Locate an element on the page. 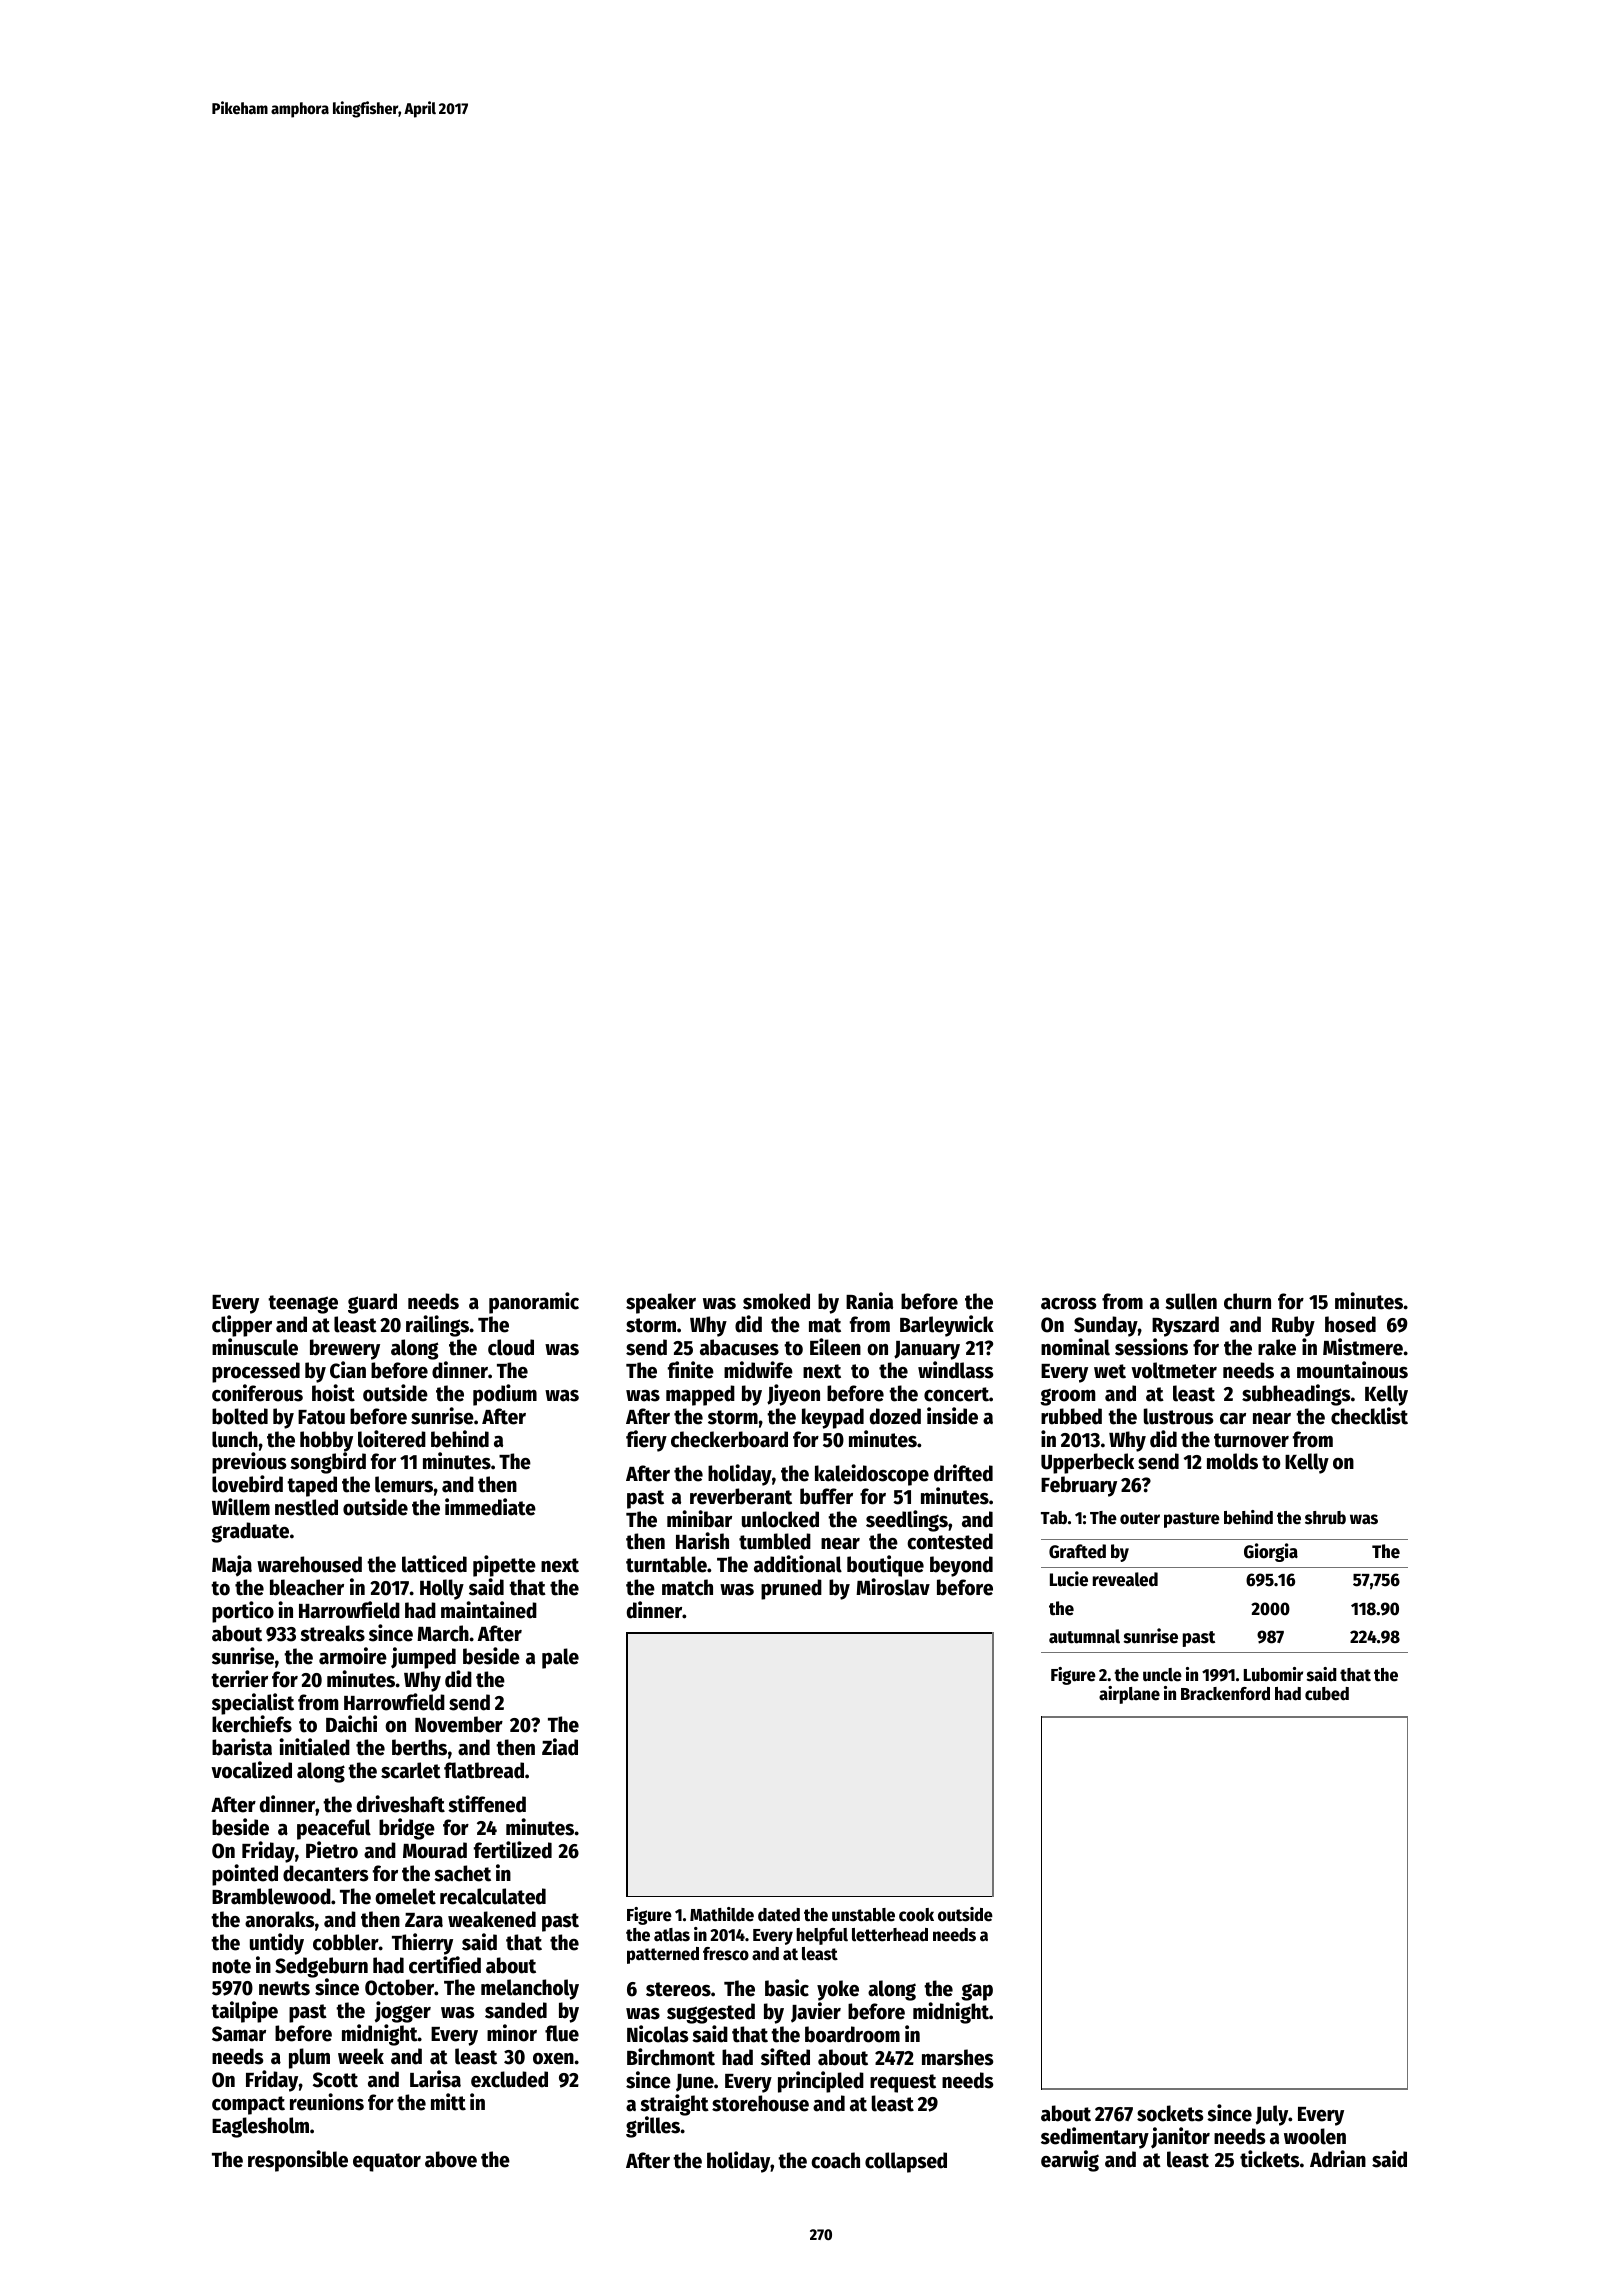 Image resolution: width=1620 pixels, height=2292 pixels. checklist is located at coordinates (1369, 1416).
